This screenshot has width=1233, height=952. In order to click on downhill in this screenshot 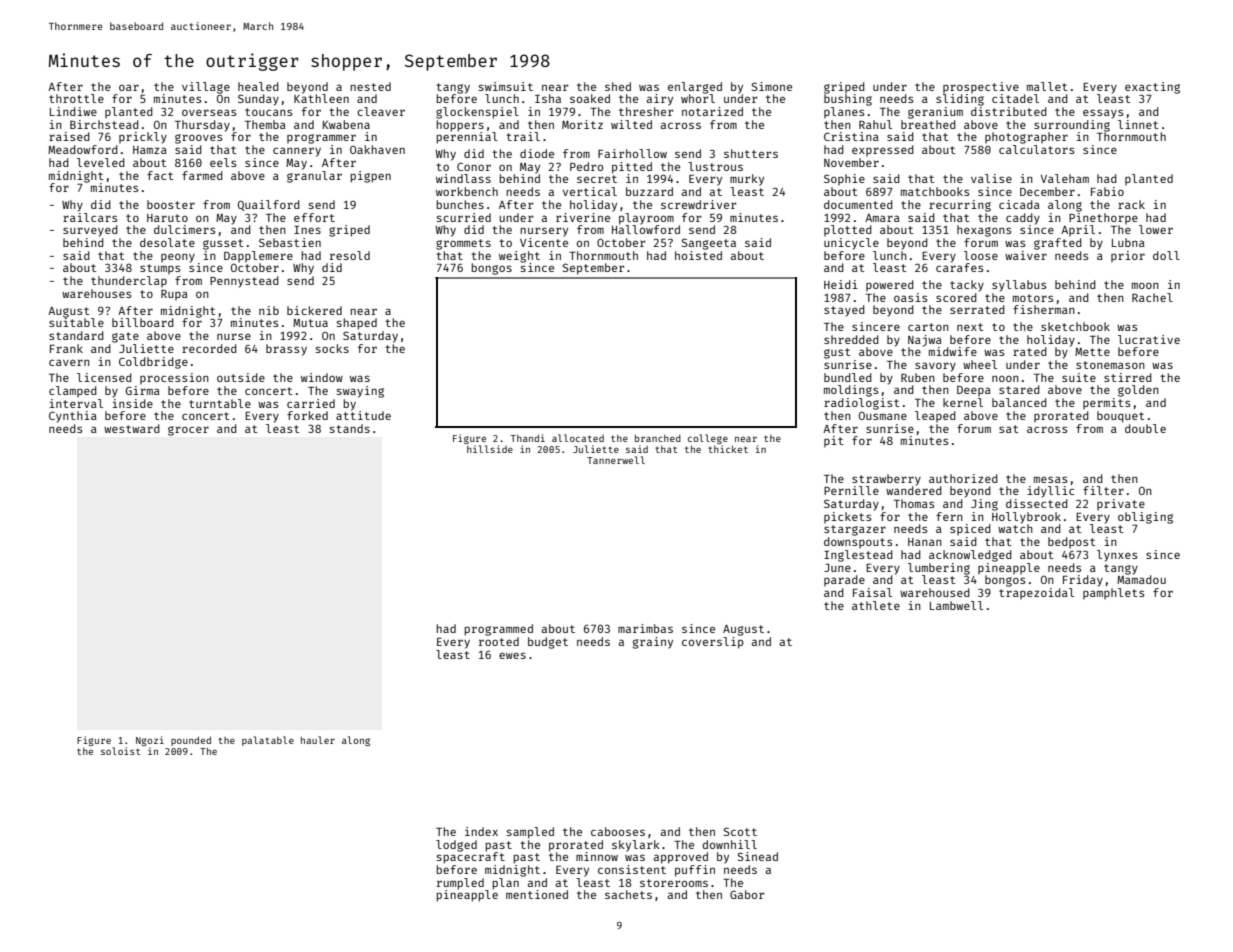, I will do `click(729, 844)`.
